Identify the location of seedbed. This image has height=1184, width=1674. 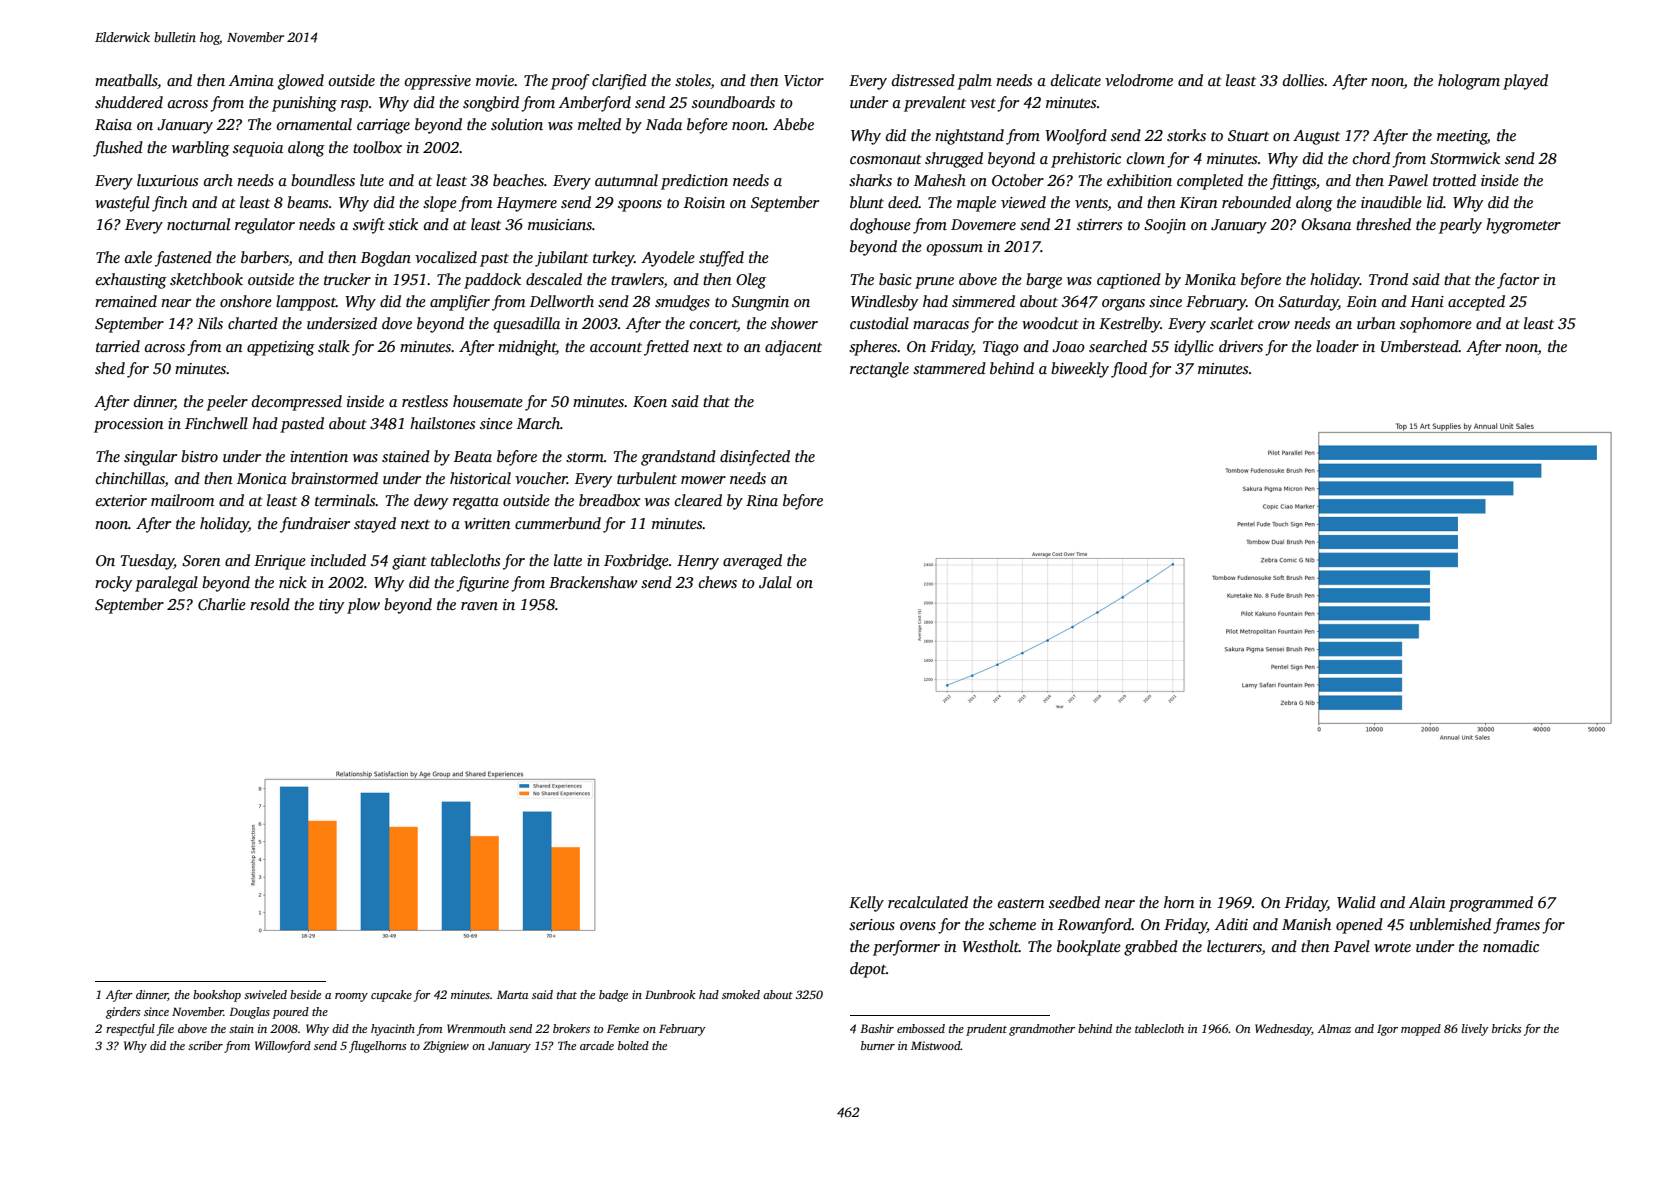
(1074, 902).
